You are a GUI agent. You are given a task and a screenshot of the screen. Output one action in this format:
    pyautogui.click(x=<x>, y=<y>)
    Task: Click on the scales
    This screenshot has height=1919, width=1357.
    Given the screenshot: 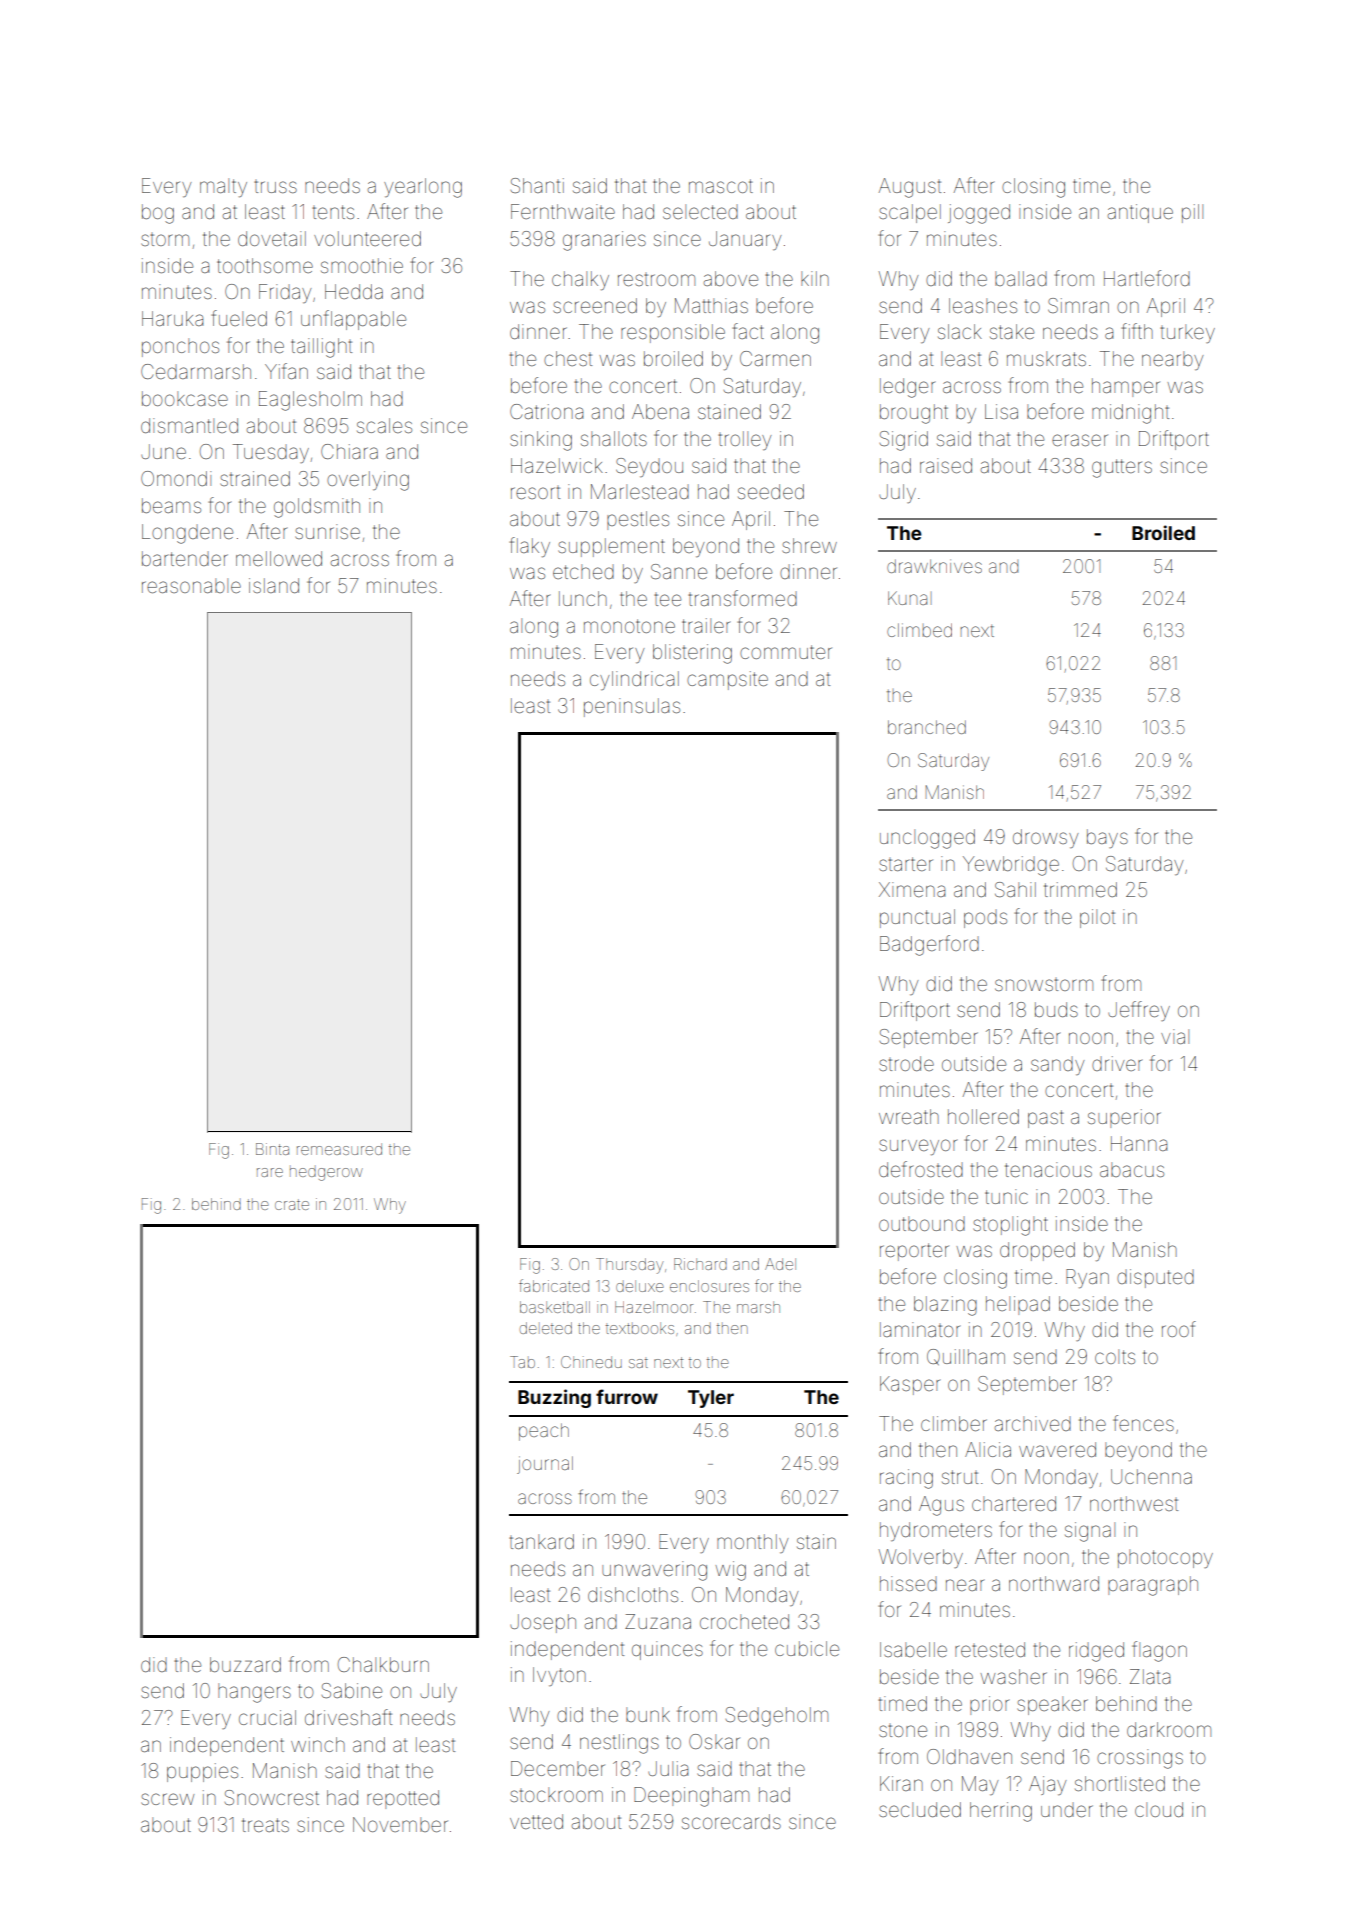 What is the action you would take?
    pyautogui.click(x=384, y=425)
